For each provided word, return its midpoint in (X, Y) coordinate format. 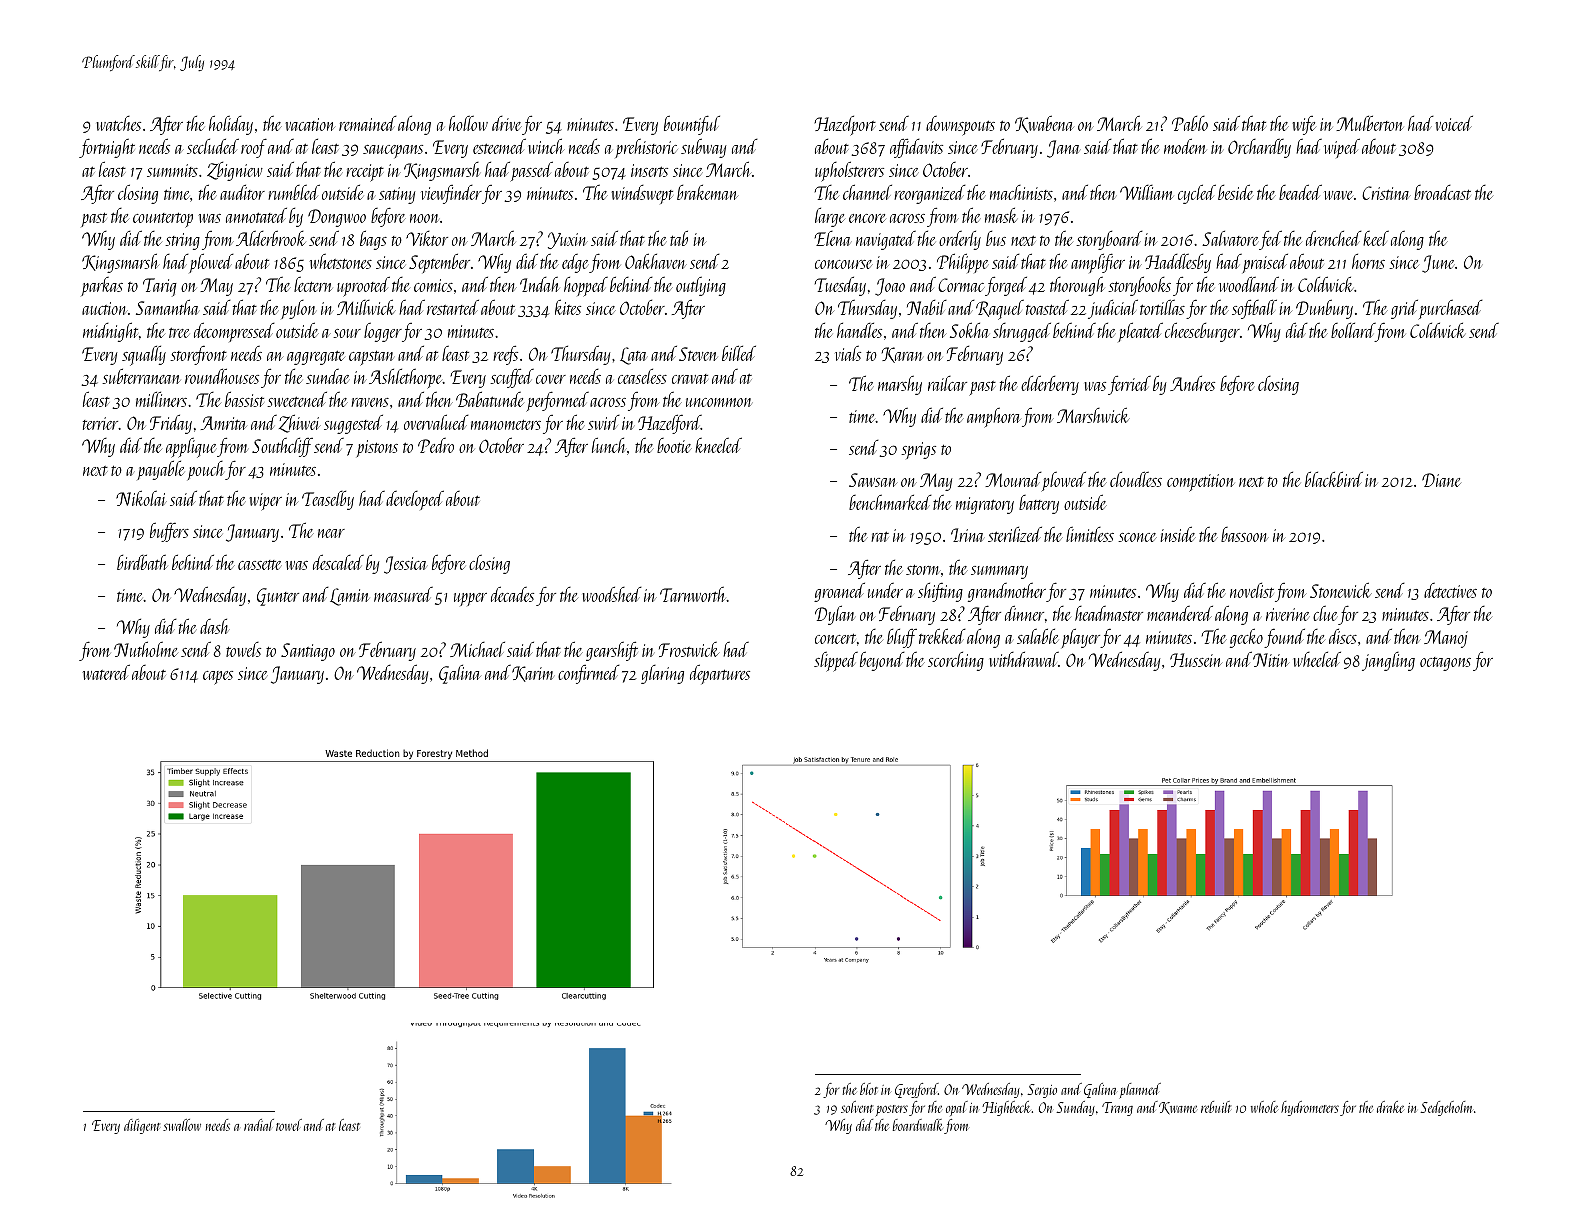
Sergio (1042, 1091)
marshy (900, 385)
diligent (142, 1126)
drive (507, 123)
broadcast (1442, 192)
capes (218, 678)
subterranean (141, 376)
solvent (857, 1107)
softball (1254, 309)
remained (368, 123)
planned (1140, 1091)
